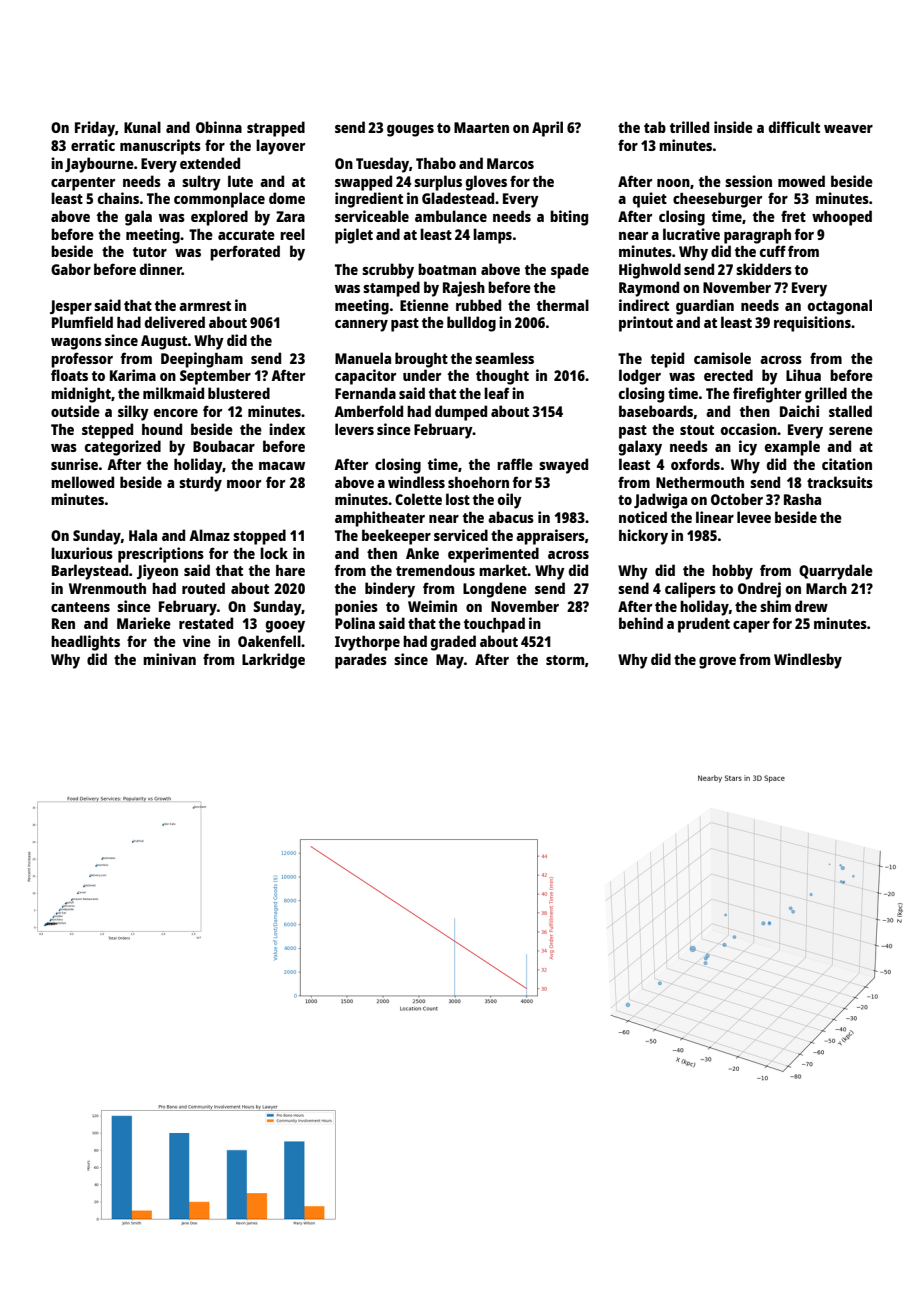 This page has height=1308, width=924. Describe the element at coordinates (422, 553) in the page. I see `Anke` at that location.
